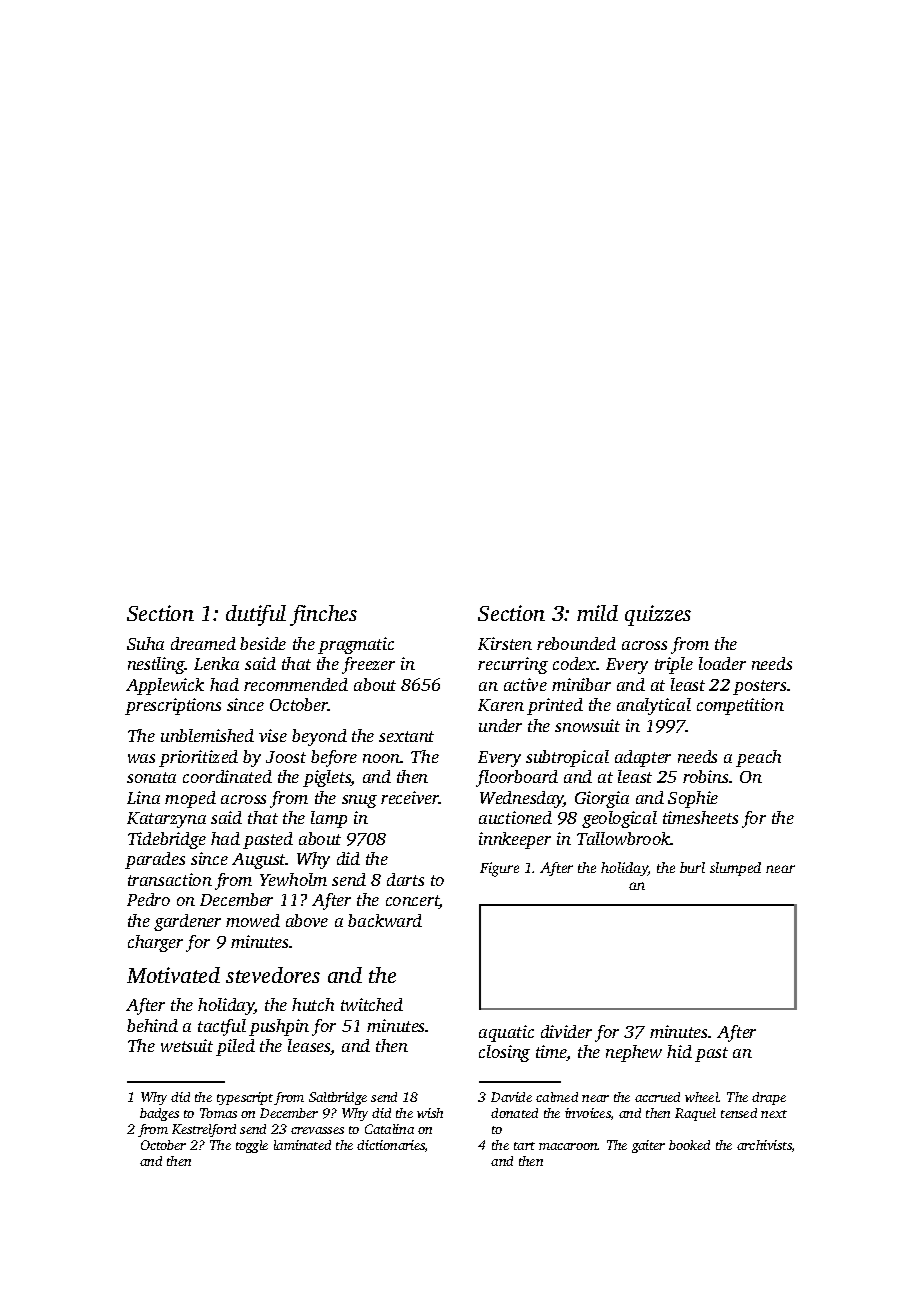  Describe the element at coordinates (263, 643) in the screenshot. I see `beside` at that location.
